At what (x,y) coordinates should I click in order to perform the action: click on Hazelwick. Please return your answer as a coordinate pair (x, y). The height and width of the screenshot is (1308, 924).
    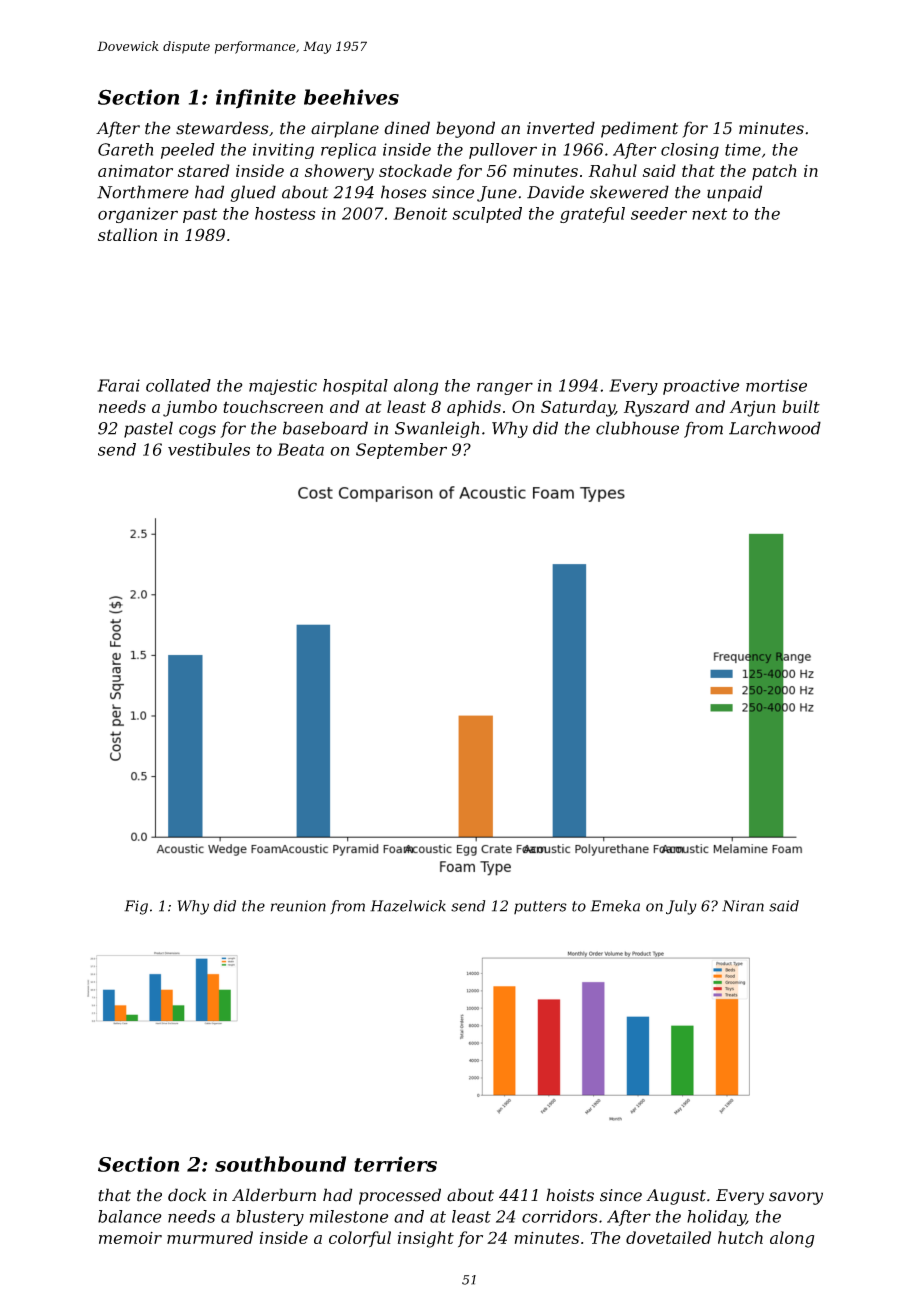
    Looking at the image, I should click on (408, 906).
